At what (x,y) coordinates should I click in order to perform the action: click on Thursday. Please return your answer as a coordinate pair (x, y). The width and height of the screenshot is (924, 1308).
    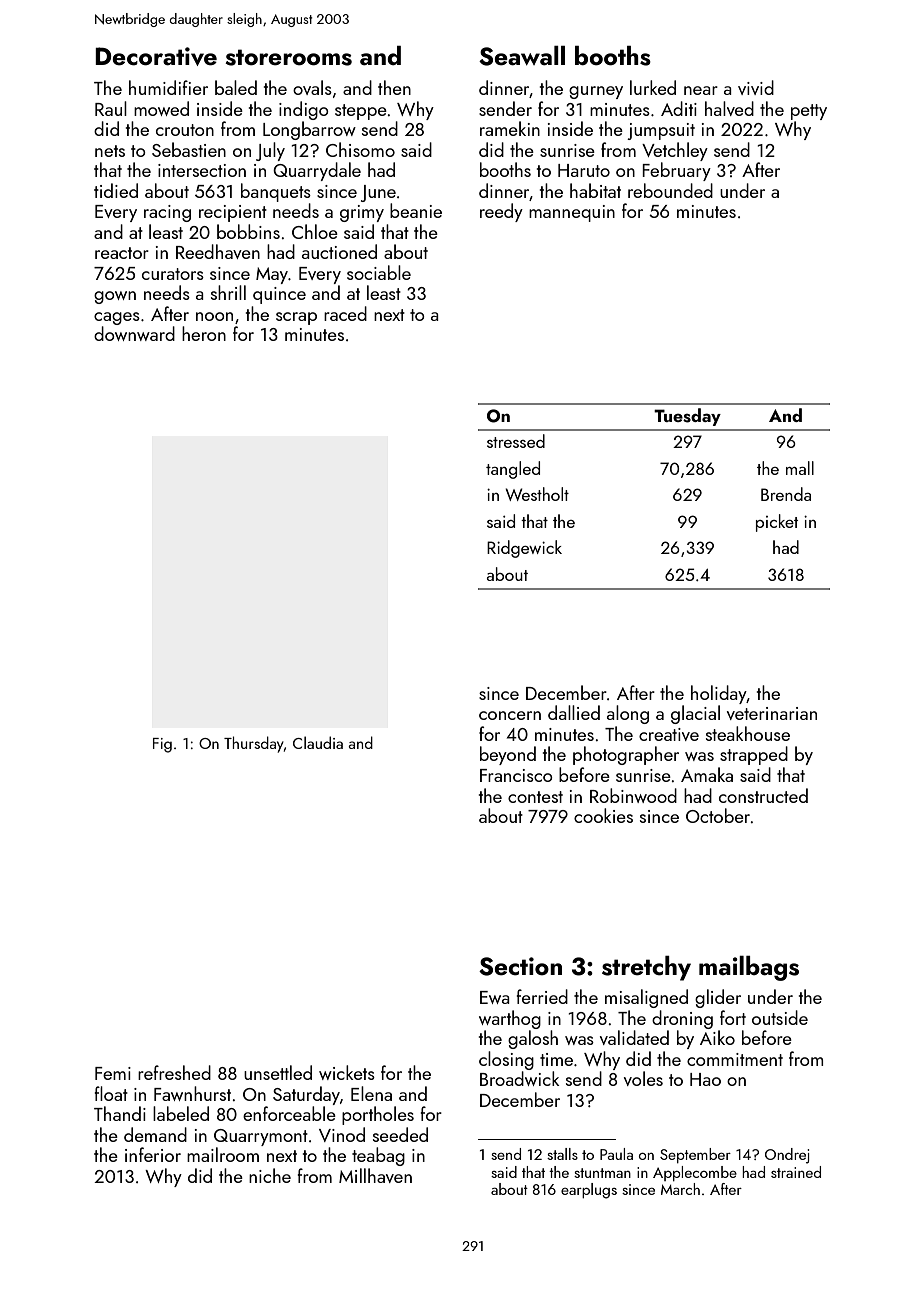
    Looking at the image, I should click on (254, 744).
